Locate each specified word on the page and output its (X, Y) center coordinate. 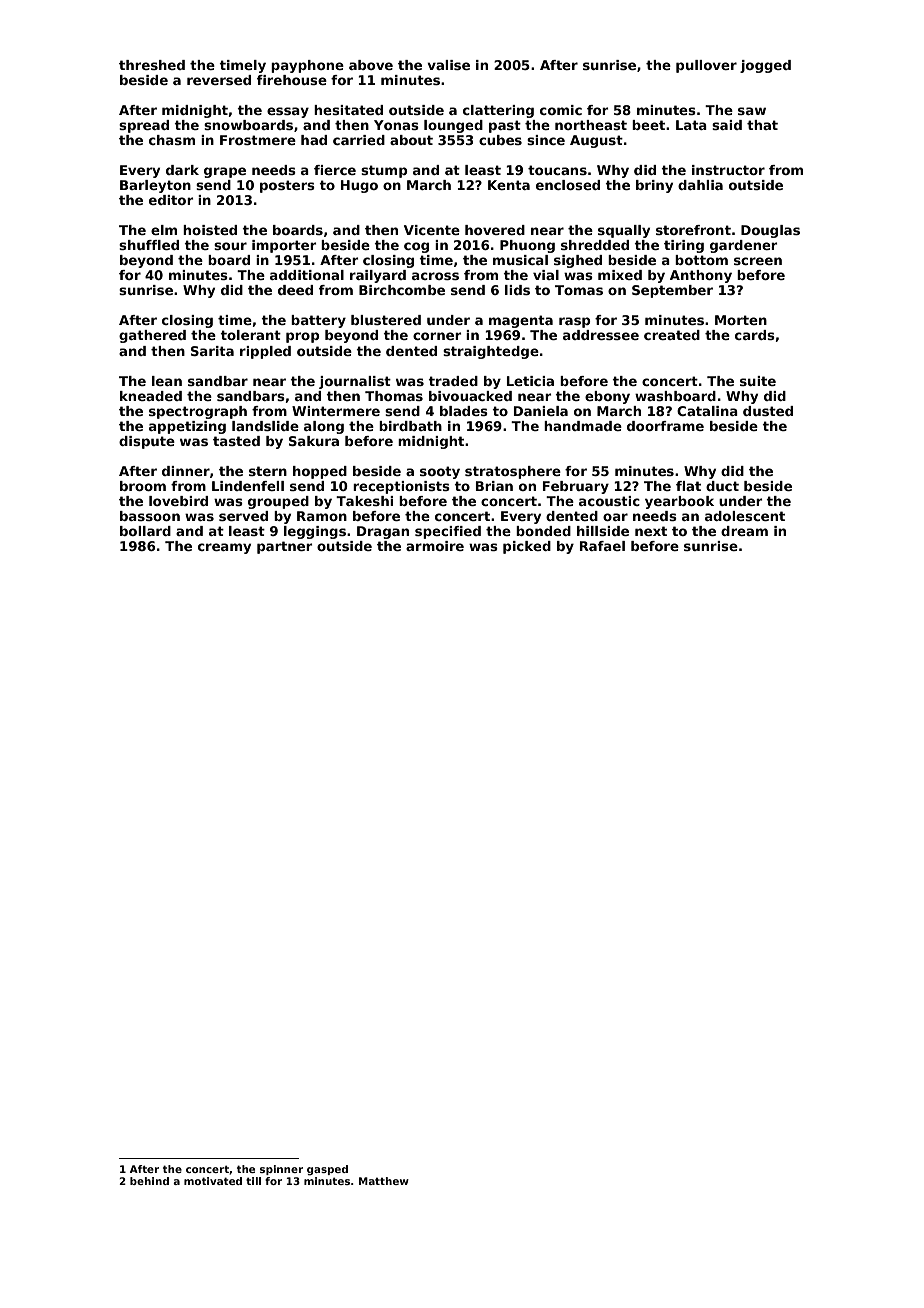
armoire (435, 546)
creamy (224, 548)
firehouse (292, 80)
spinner (281, 1170)
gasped (327, 1170)
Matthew (384, 1181)
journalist (355, 382)
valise (448, 65)
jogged (765, 66)
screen (758, 261)
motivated (213, 1181)
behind (149, 1181)
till (253, 1181)
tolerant (250, 335)
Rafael (602, 546)
